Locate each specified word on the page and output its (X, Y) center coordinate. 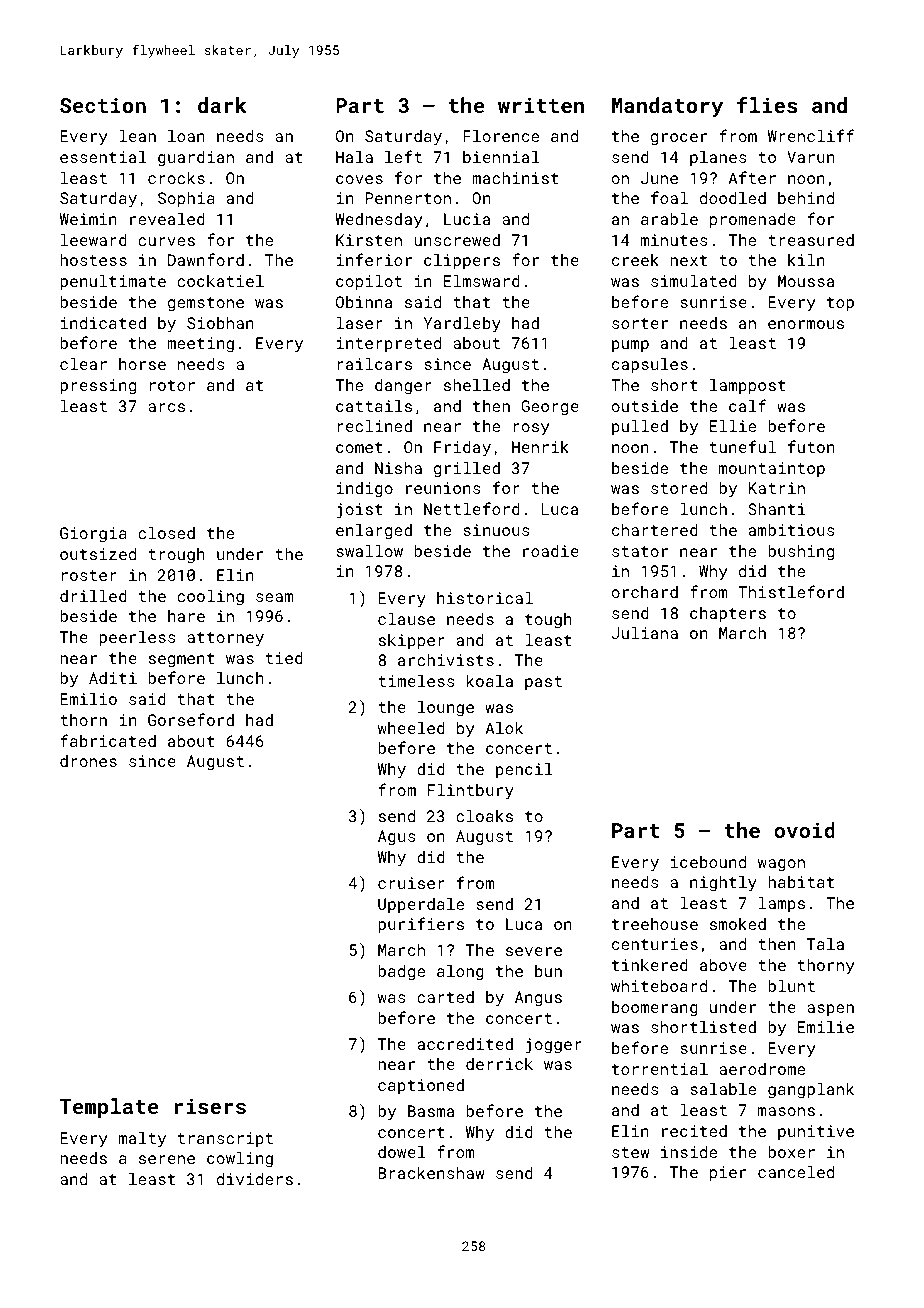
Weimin (88, 219)
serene (167, 1159)
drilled (93, 596)
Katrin (777, 488)
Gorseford (191, 719)
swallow (369, 551)
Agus (397, 838)
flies (767, 105)
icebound (708, 862)
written (541, 105)
